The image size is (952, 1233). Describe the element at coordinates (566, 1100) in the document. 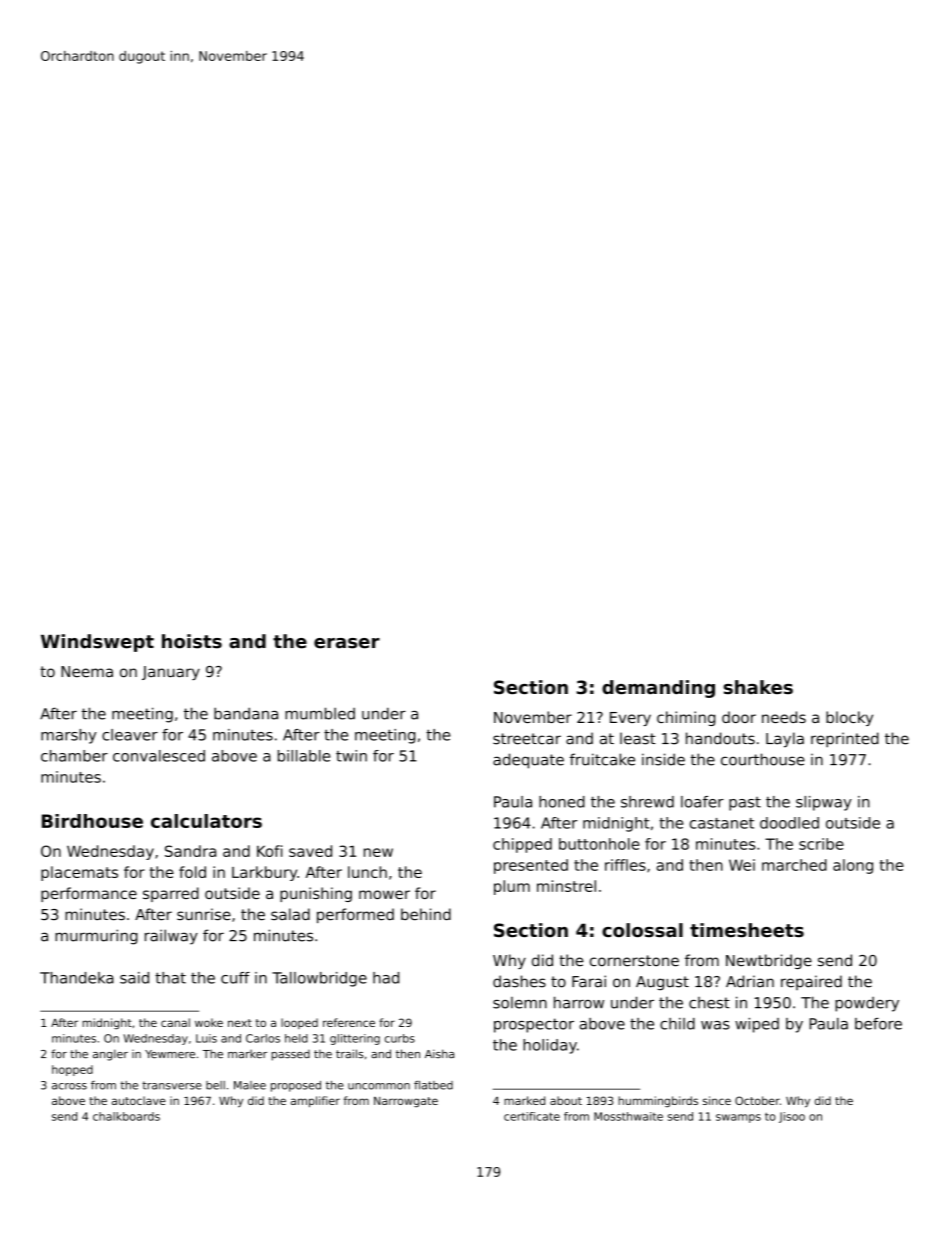

I see `about` at that location.
